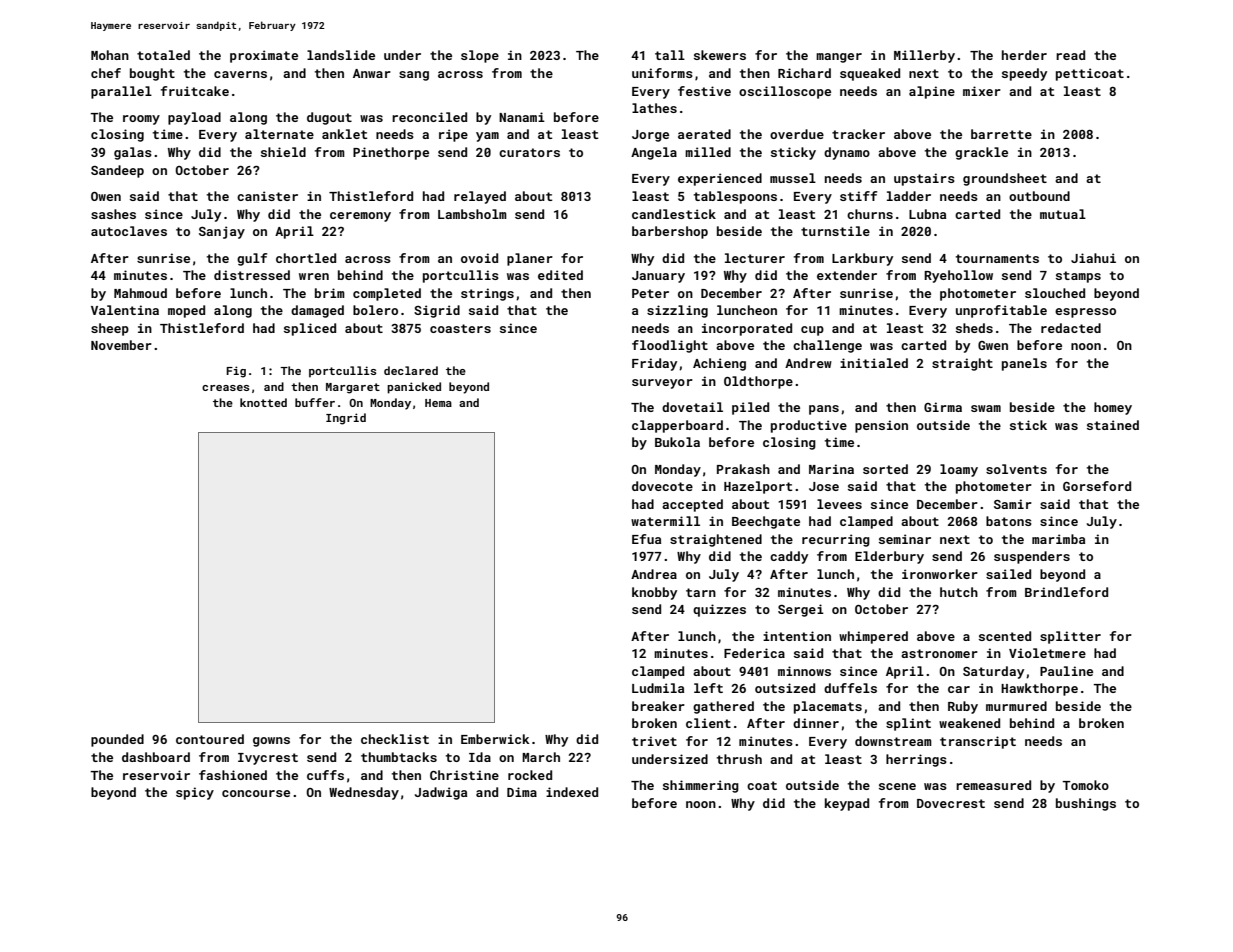 The width and height of the document is (1233, 952). Describe the element at coordinates (905, 539) in the document. I see `seminar` at that location.
